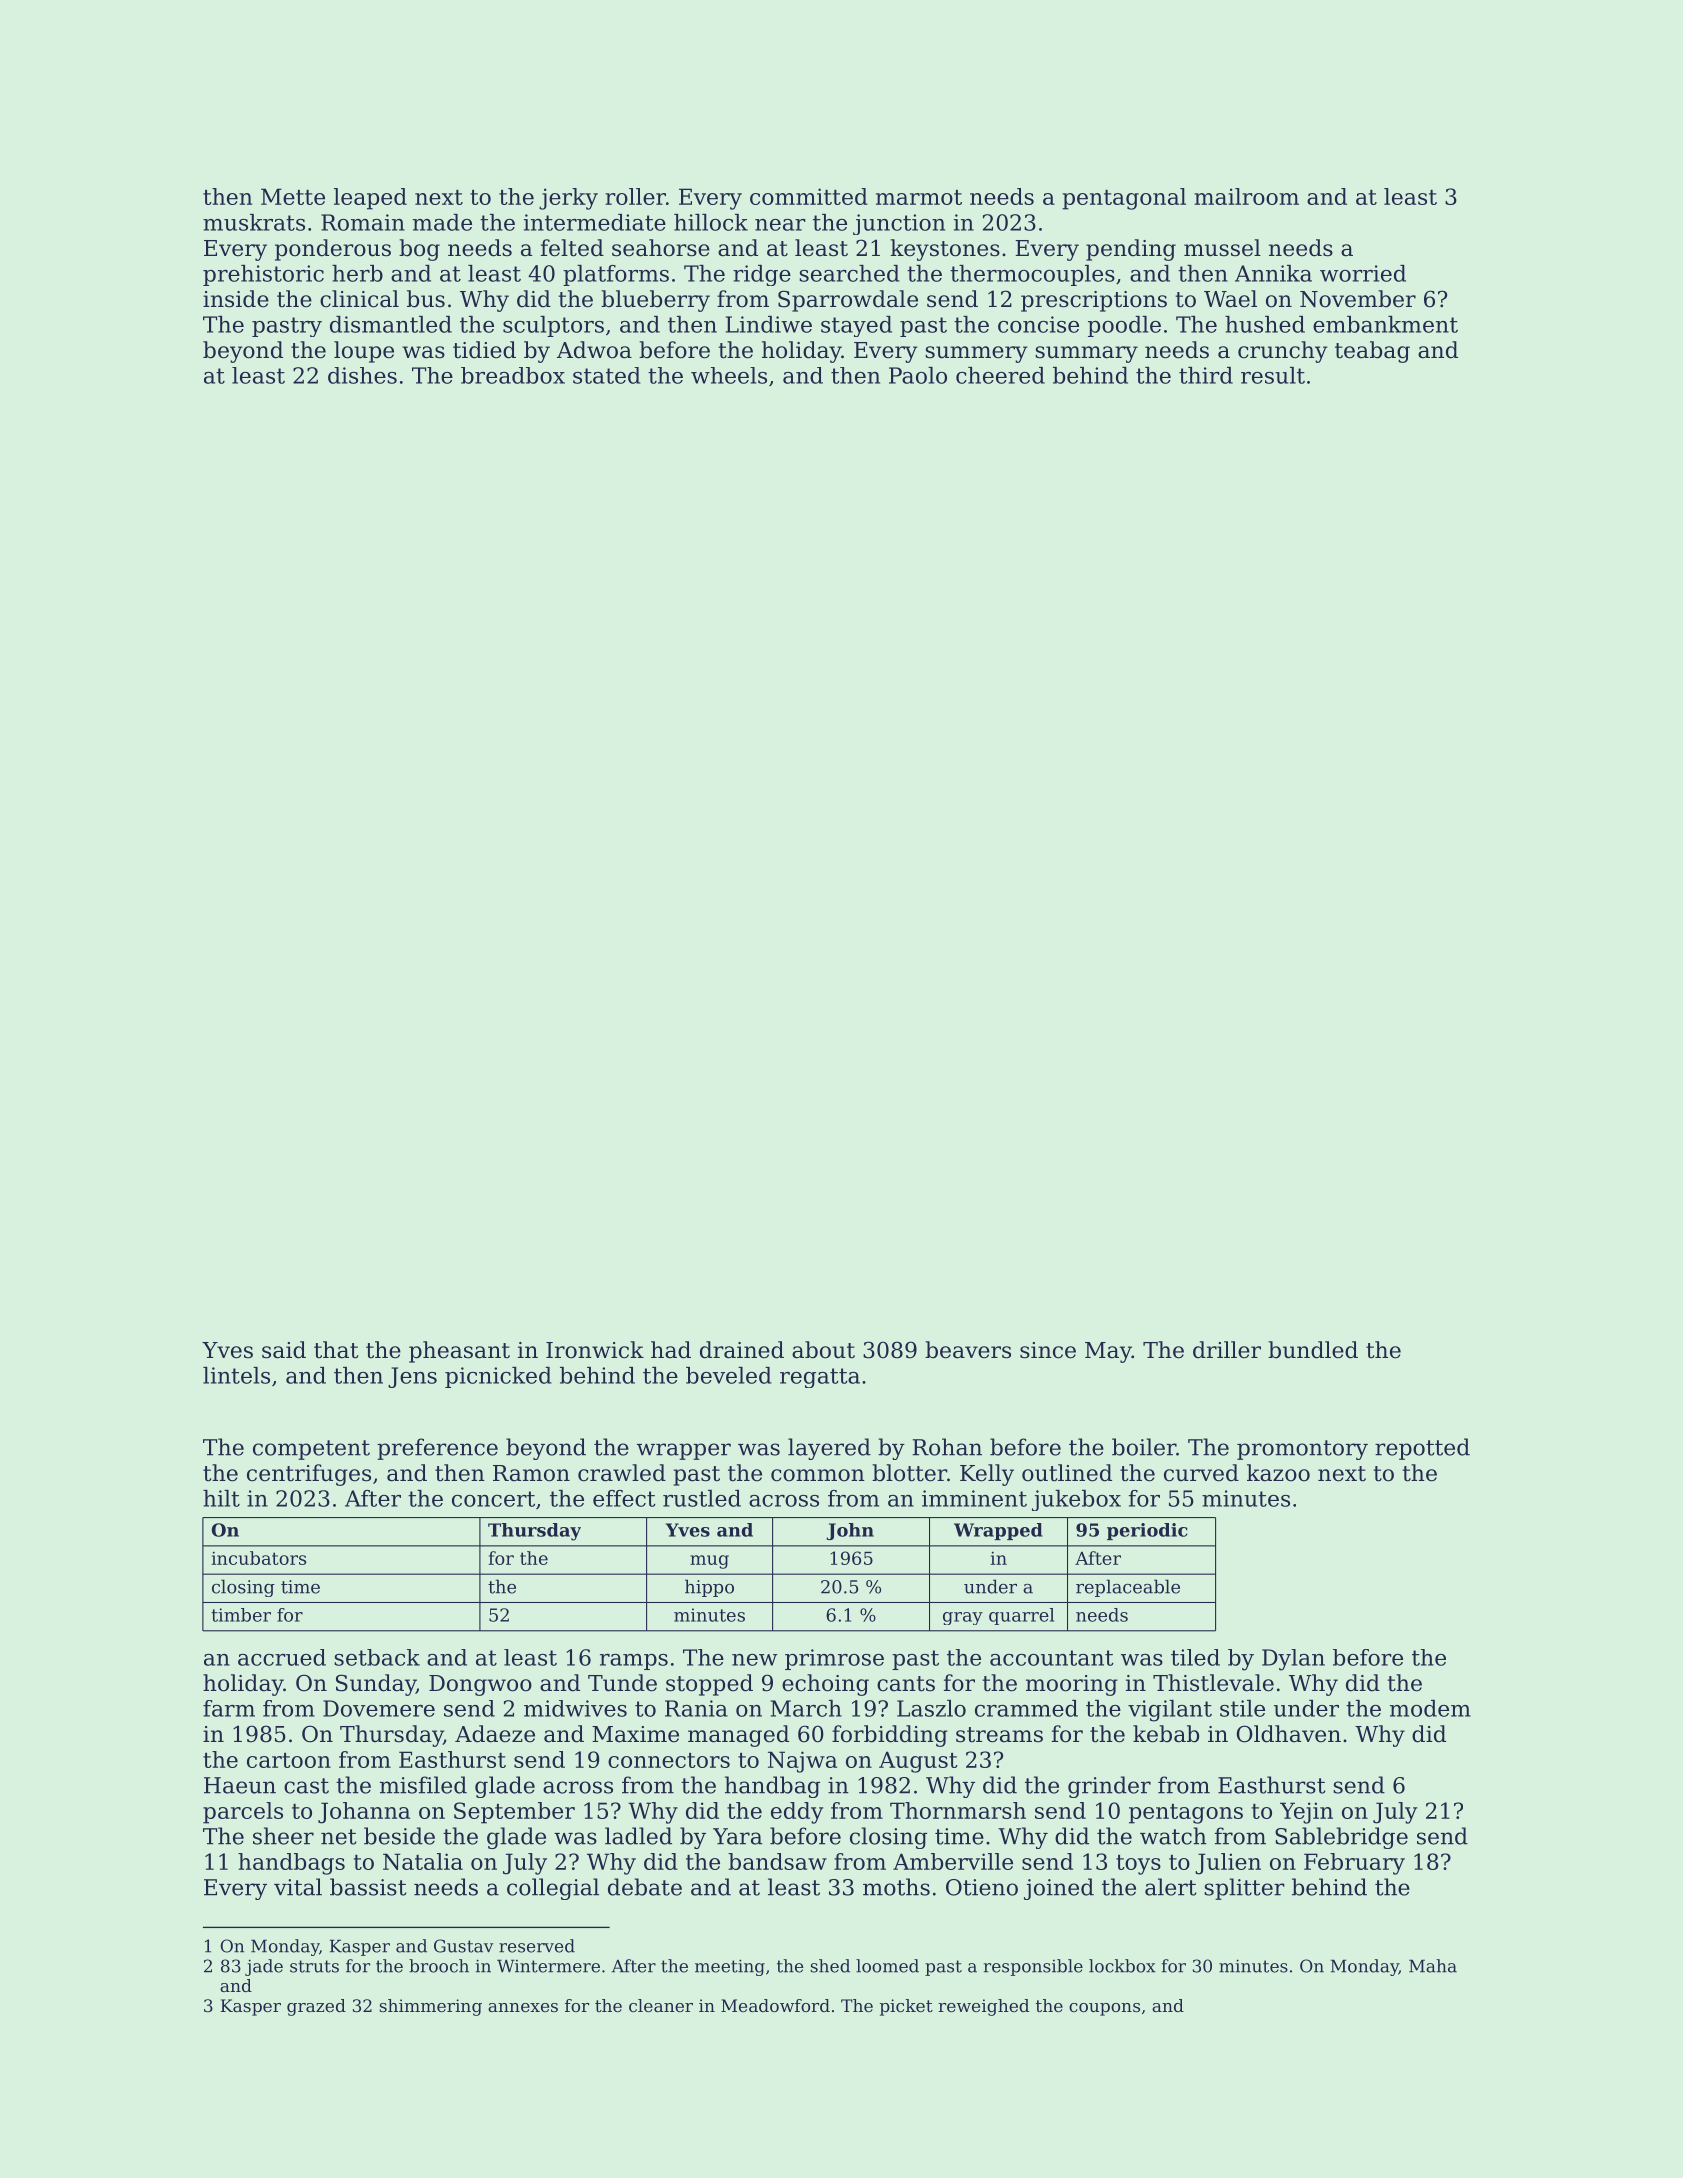  Describe the element at coordinates (1313, 1350) in the image. I see `bundled` at that location.
